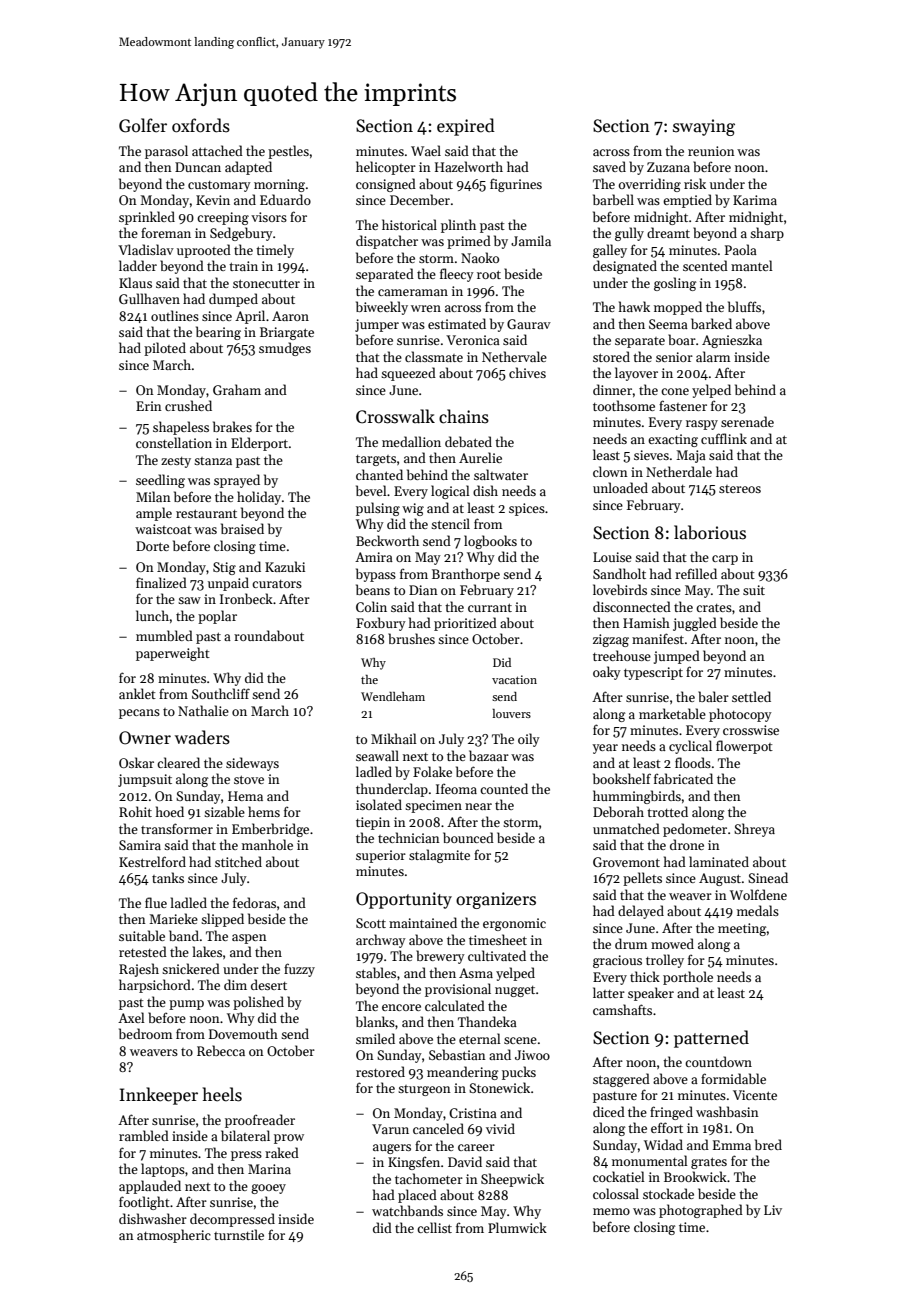 Image resolution: width=908 pixels, height=1316 pixels. What do you see at coordinates (299, 970) in the screenshot?
I see `fuzzy` at bounding box center [299, 970].
